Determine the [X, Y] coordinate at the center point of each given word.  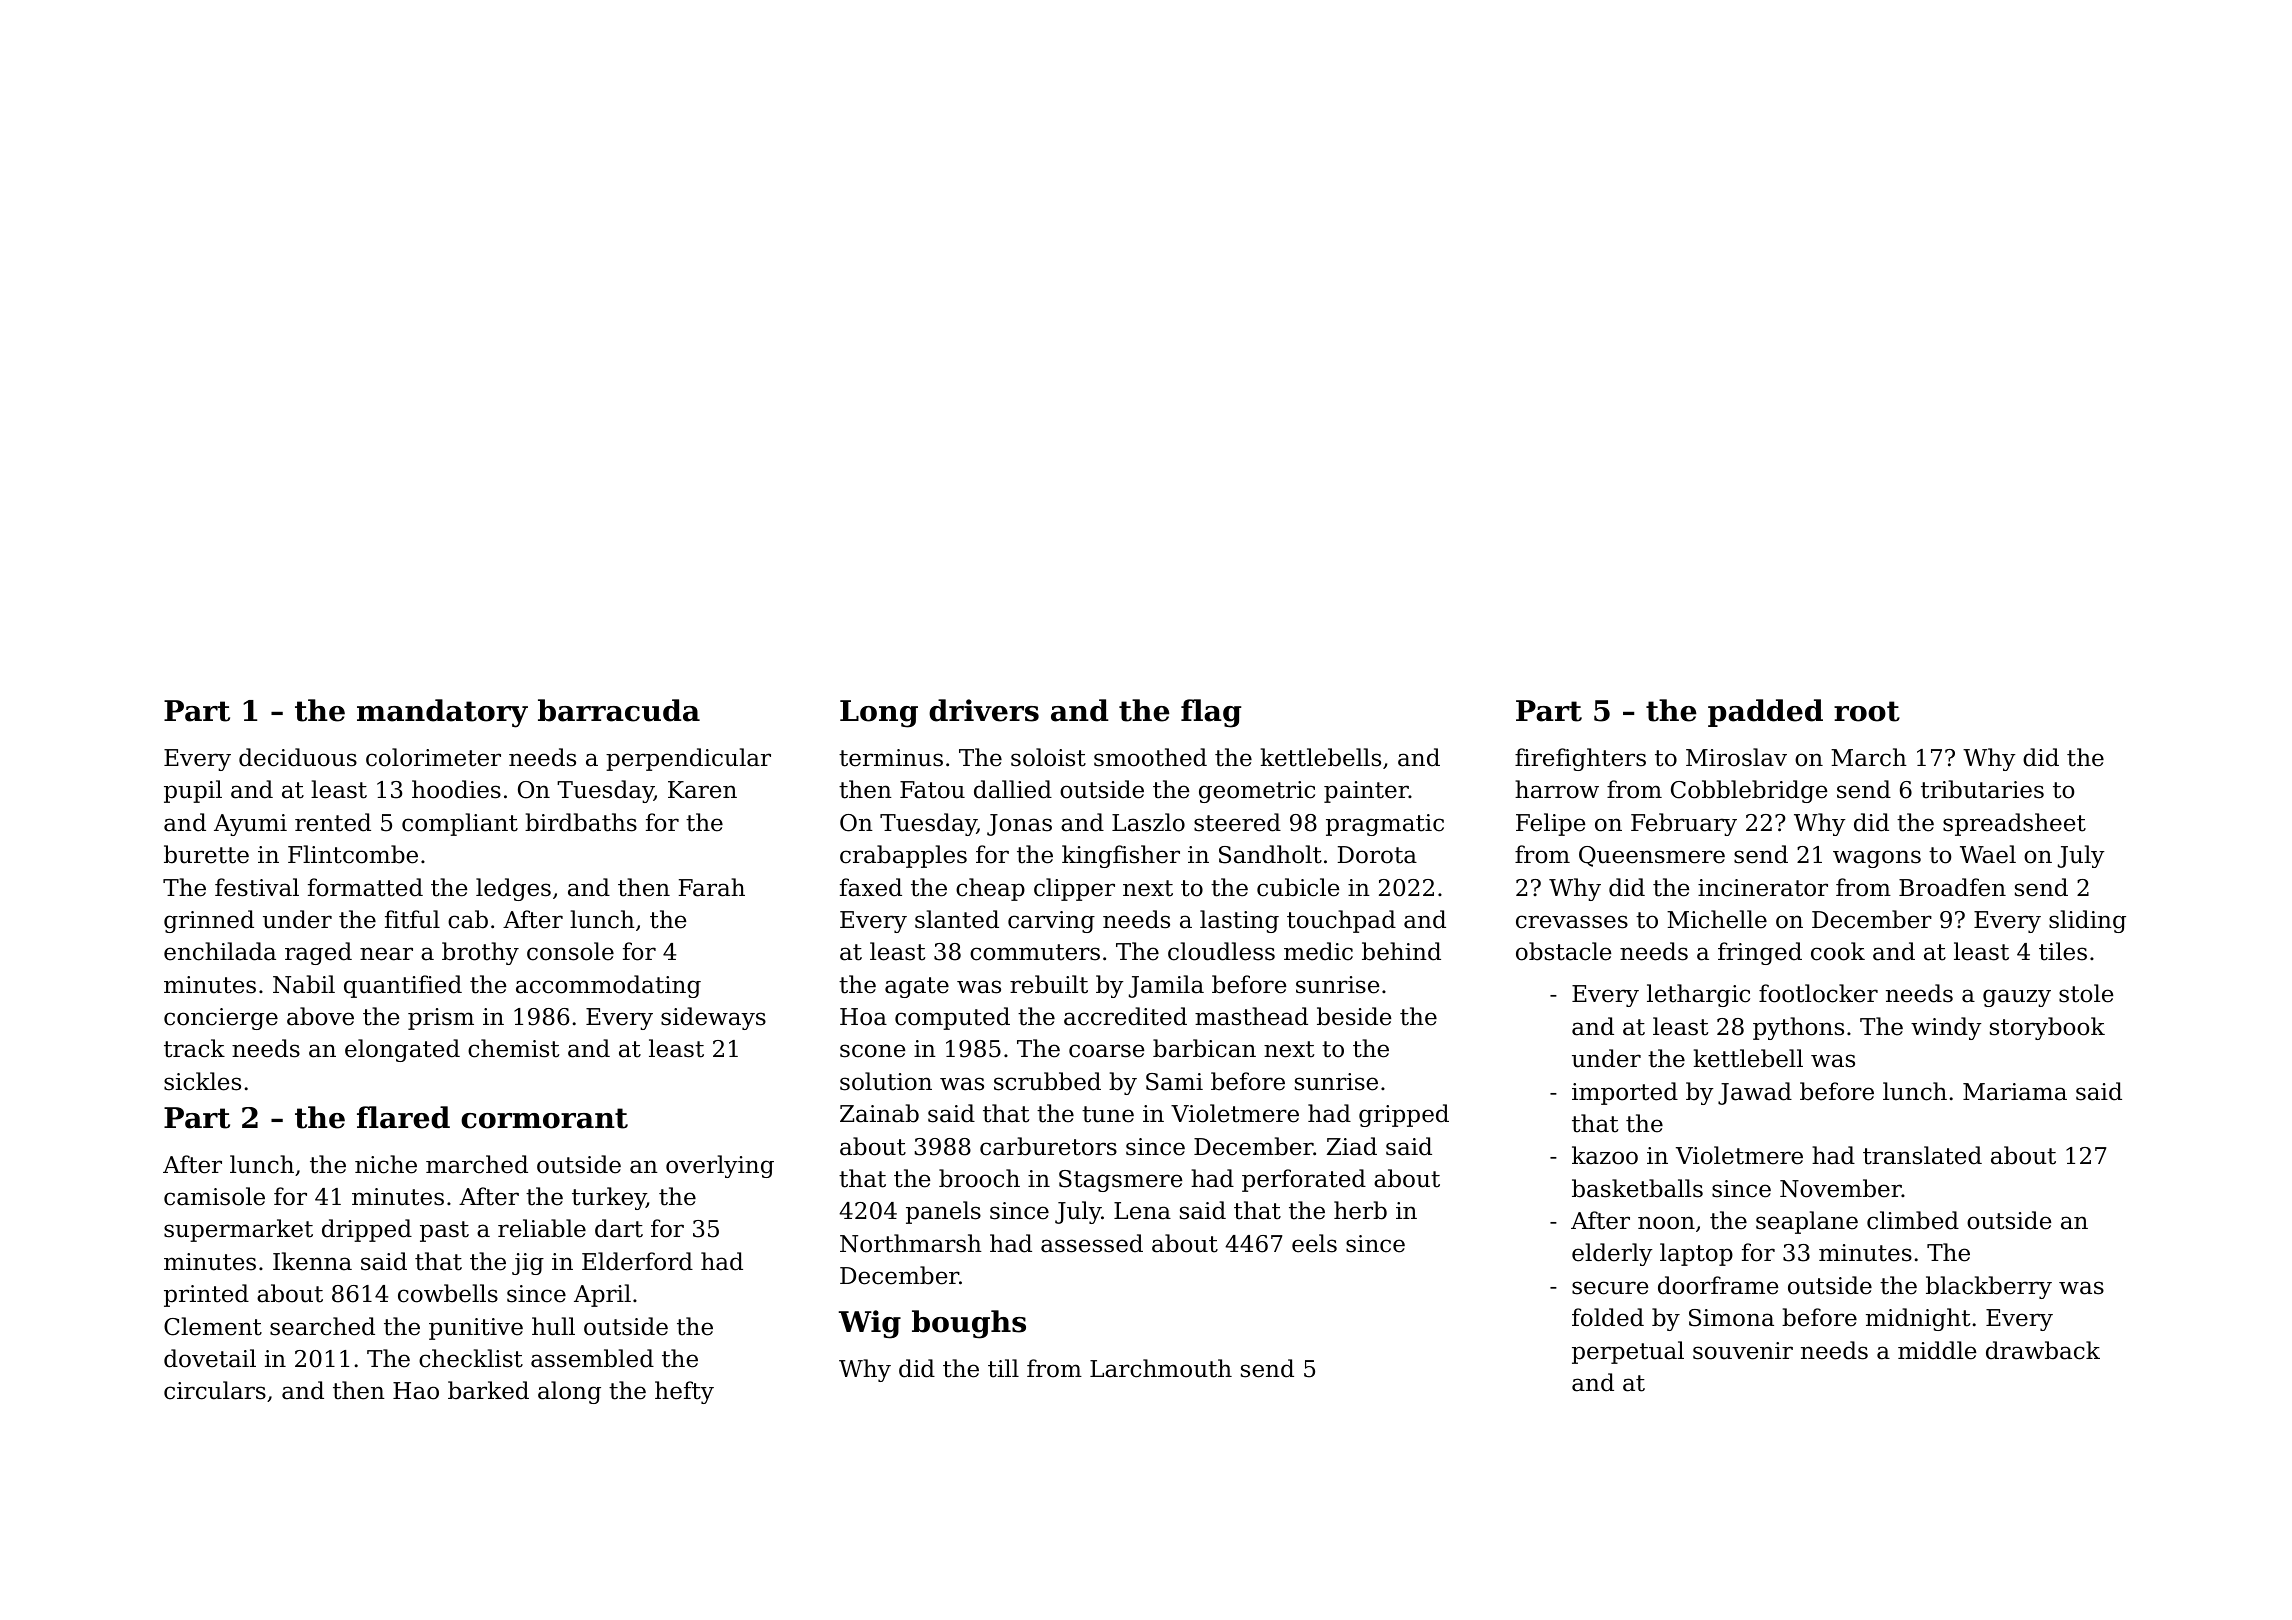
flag [1211, 713]
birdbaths [581, 822]
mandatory [442, 713]
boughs [969, 1324]
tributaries [1982, 789]
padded [1765, 713]
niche [386, 1164]
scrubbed [1047, 1081]
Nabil [304, 984]
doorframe [1718, 1285]
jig [528, 1264]
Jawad [1755, 1093]
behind [1401, 951]
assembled [592, 1358]
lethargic [1698, 995]
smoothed [1150, 757]
